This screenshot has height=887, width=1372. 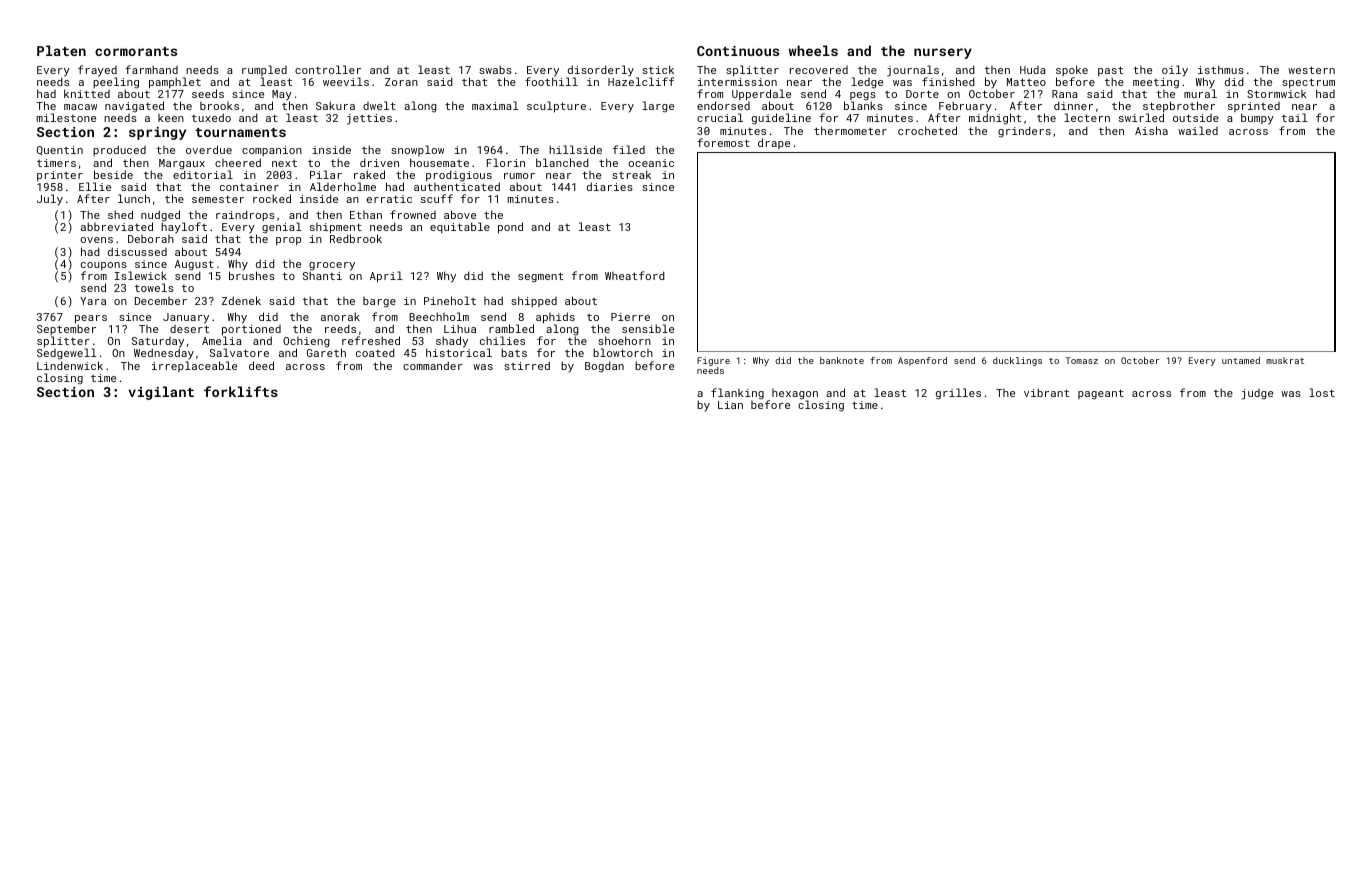 What do you see at coordinates (161, 393) in the screenshot?
I see `vigilant` at bounding box center [161, 393].
